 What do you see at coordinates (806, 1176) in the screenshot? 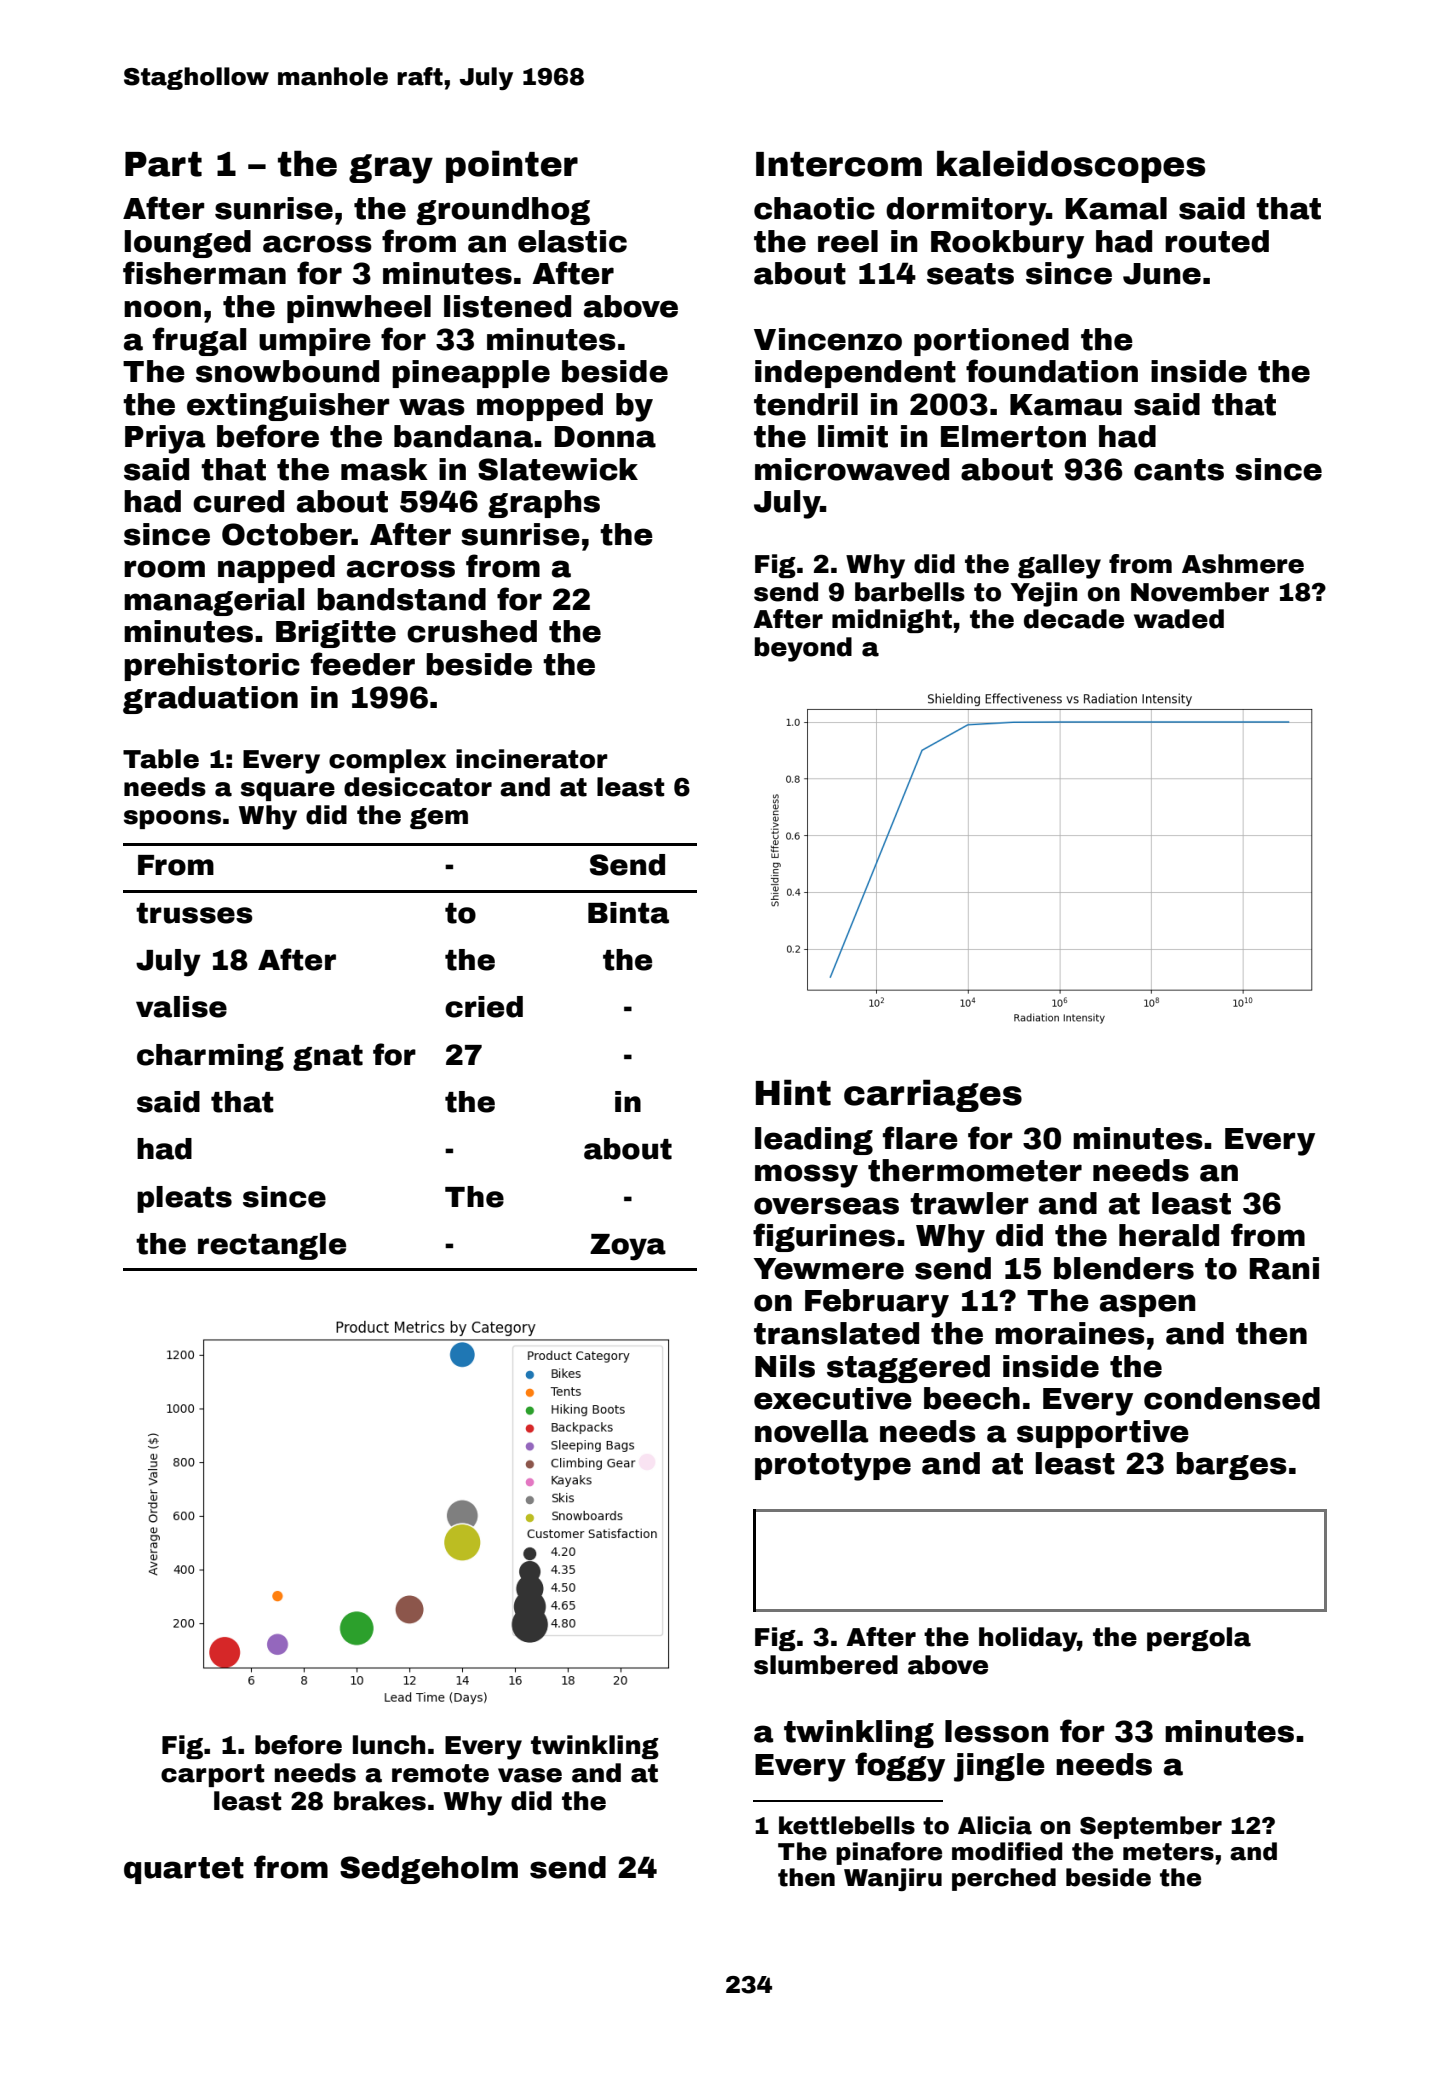
I see `mossy` at bounding box center [806, 1176].
